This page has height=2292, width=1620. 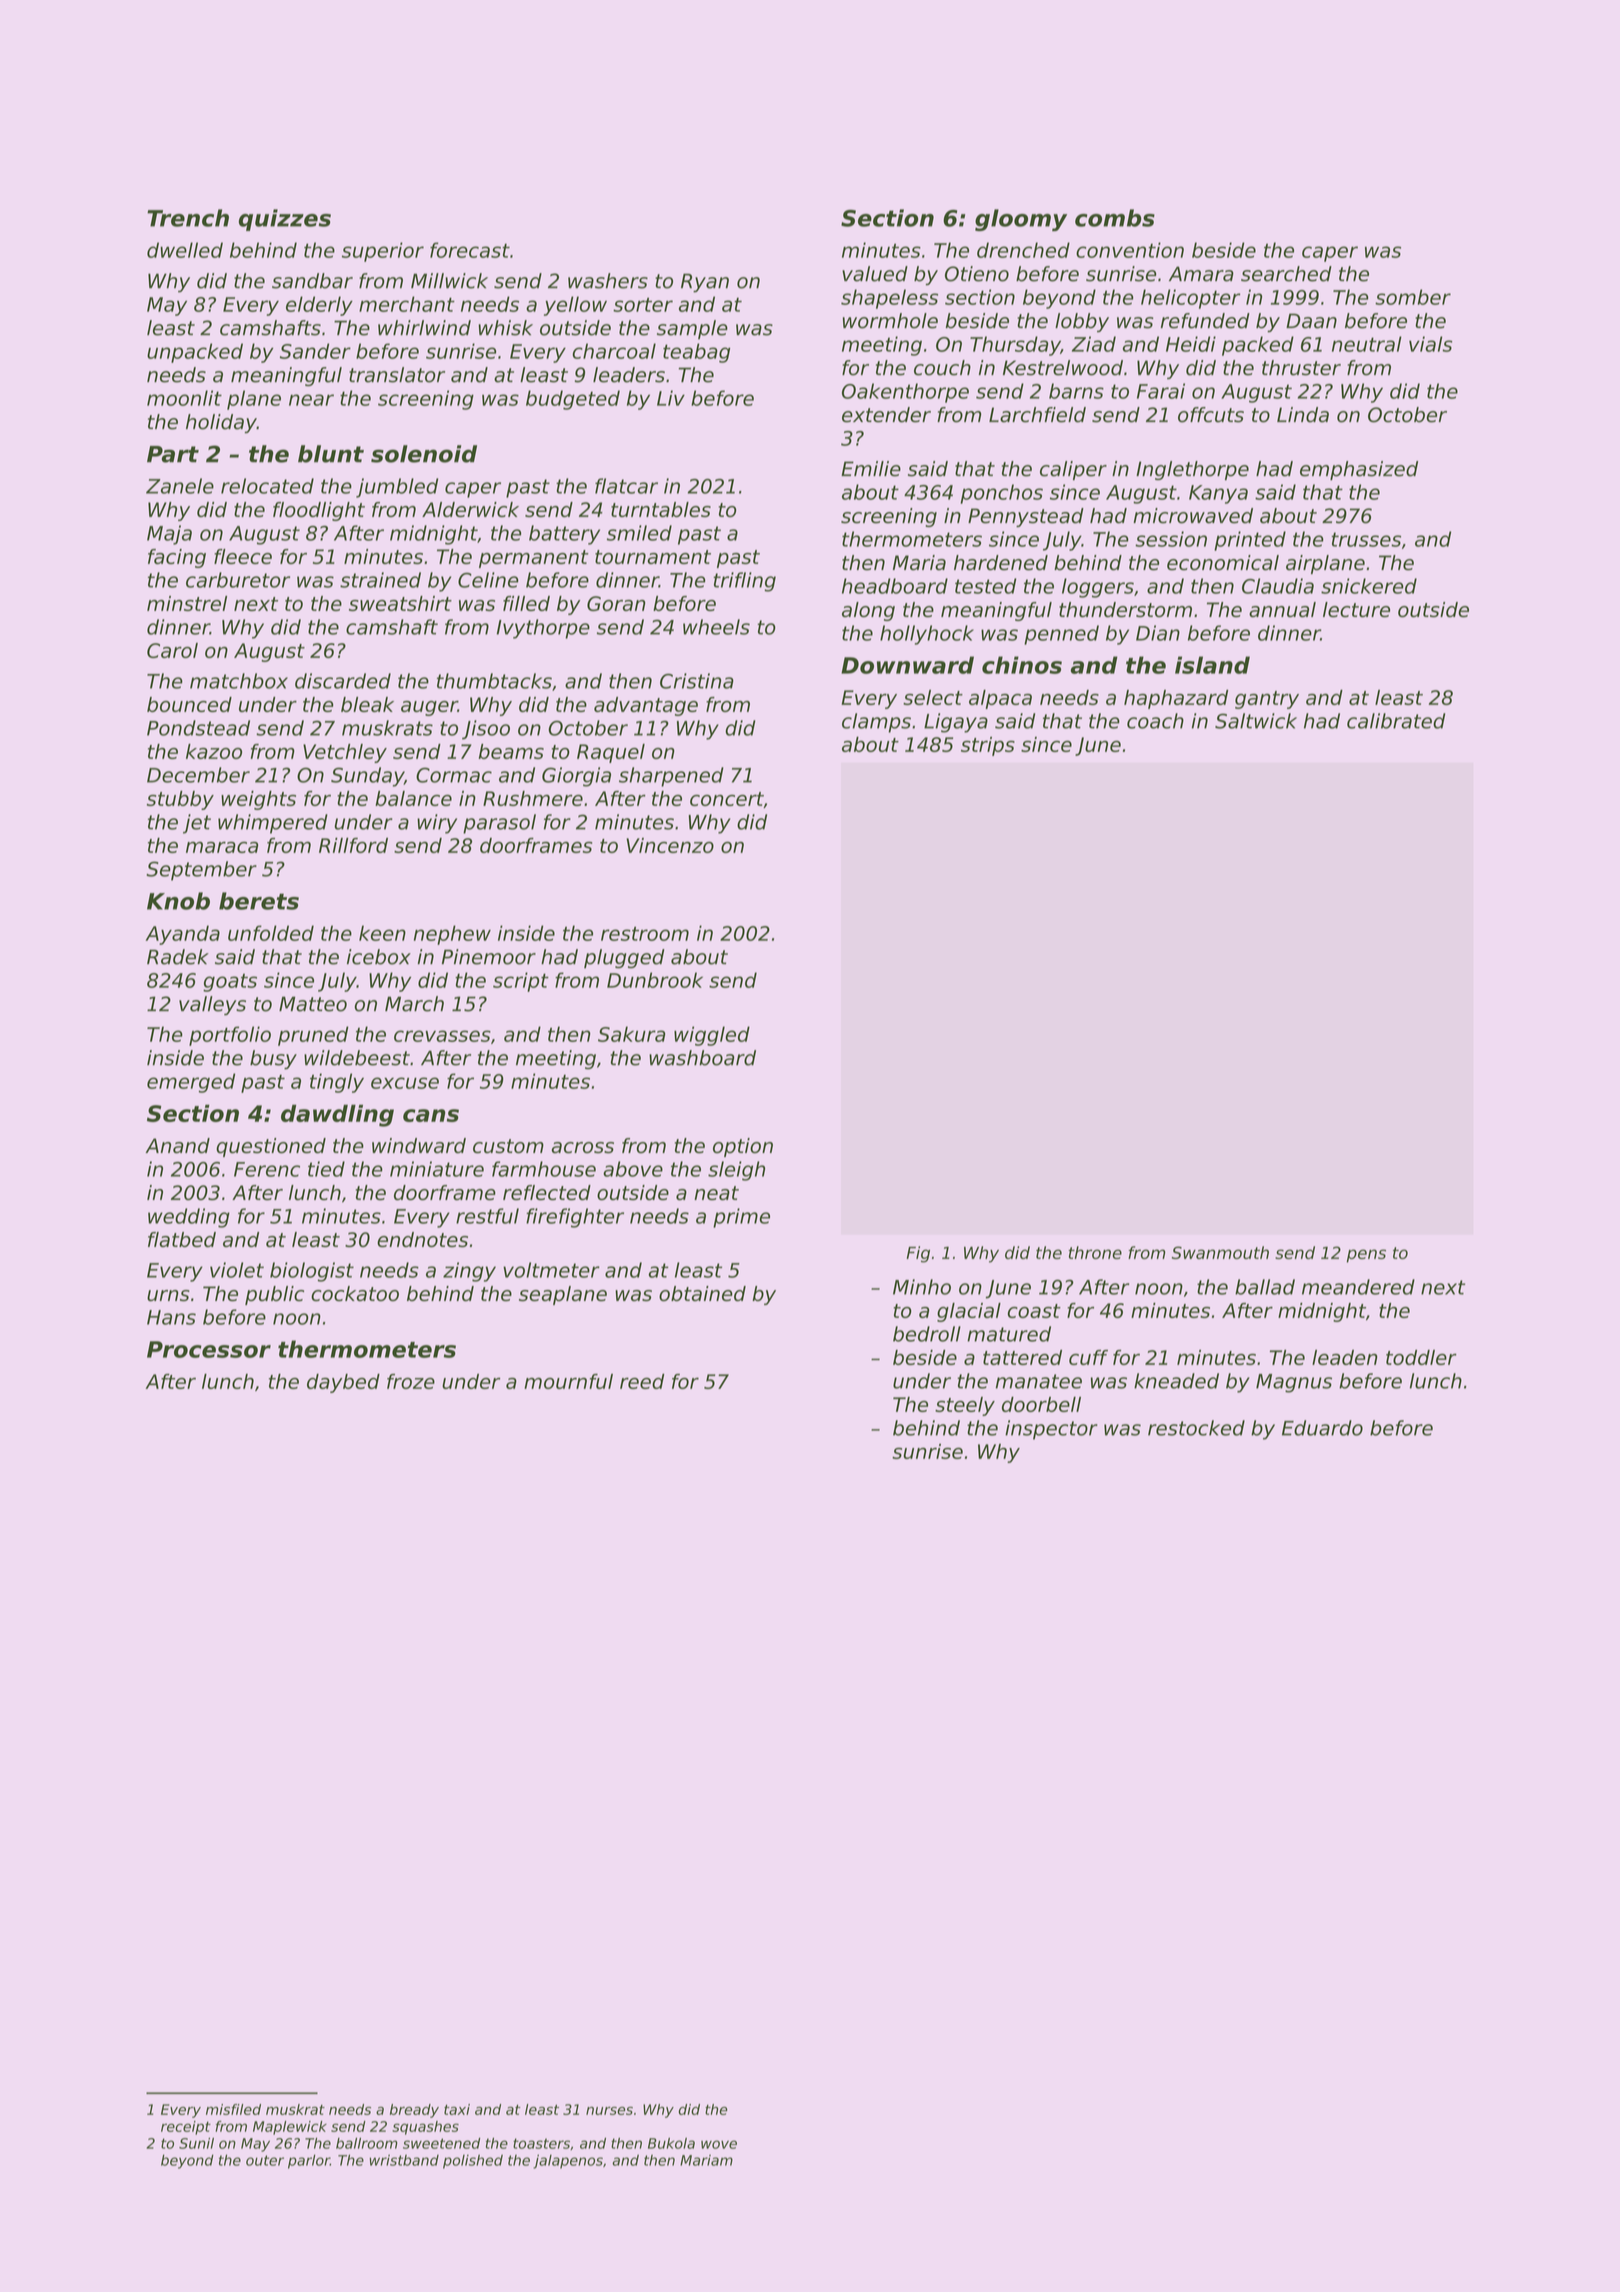 I want to click on pens, so click(x=1366, y=1256).
